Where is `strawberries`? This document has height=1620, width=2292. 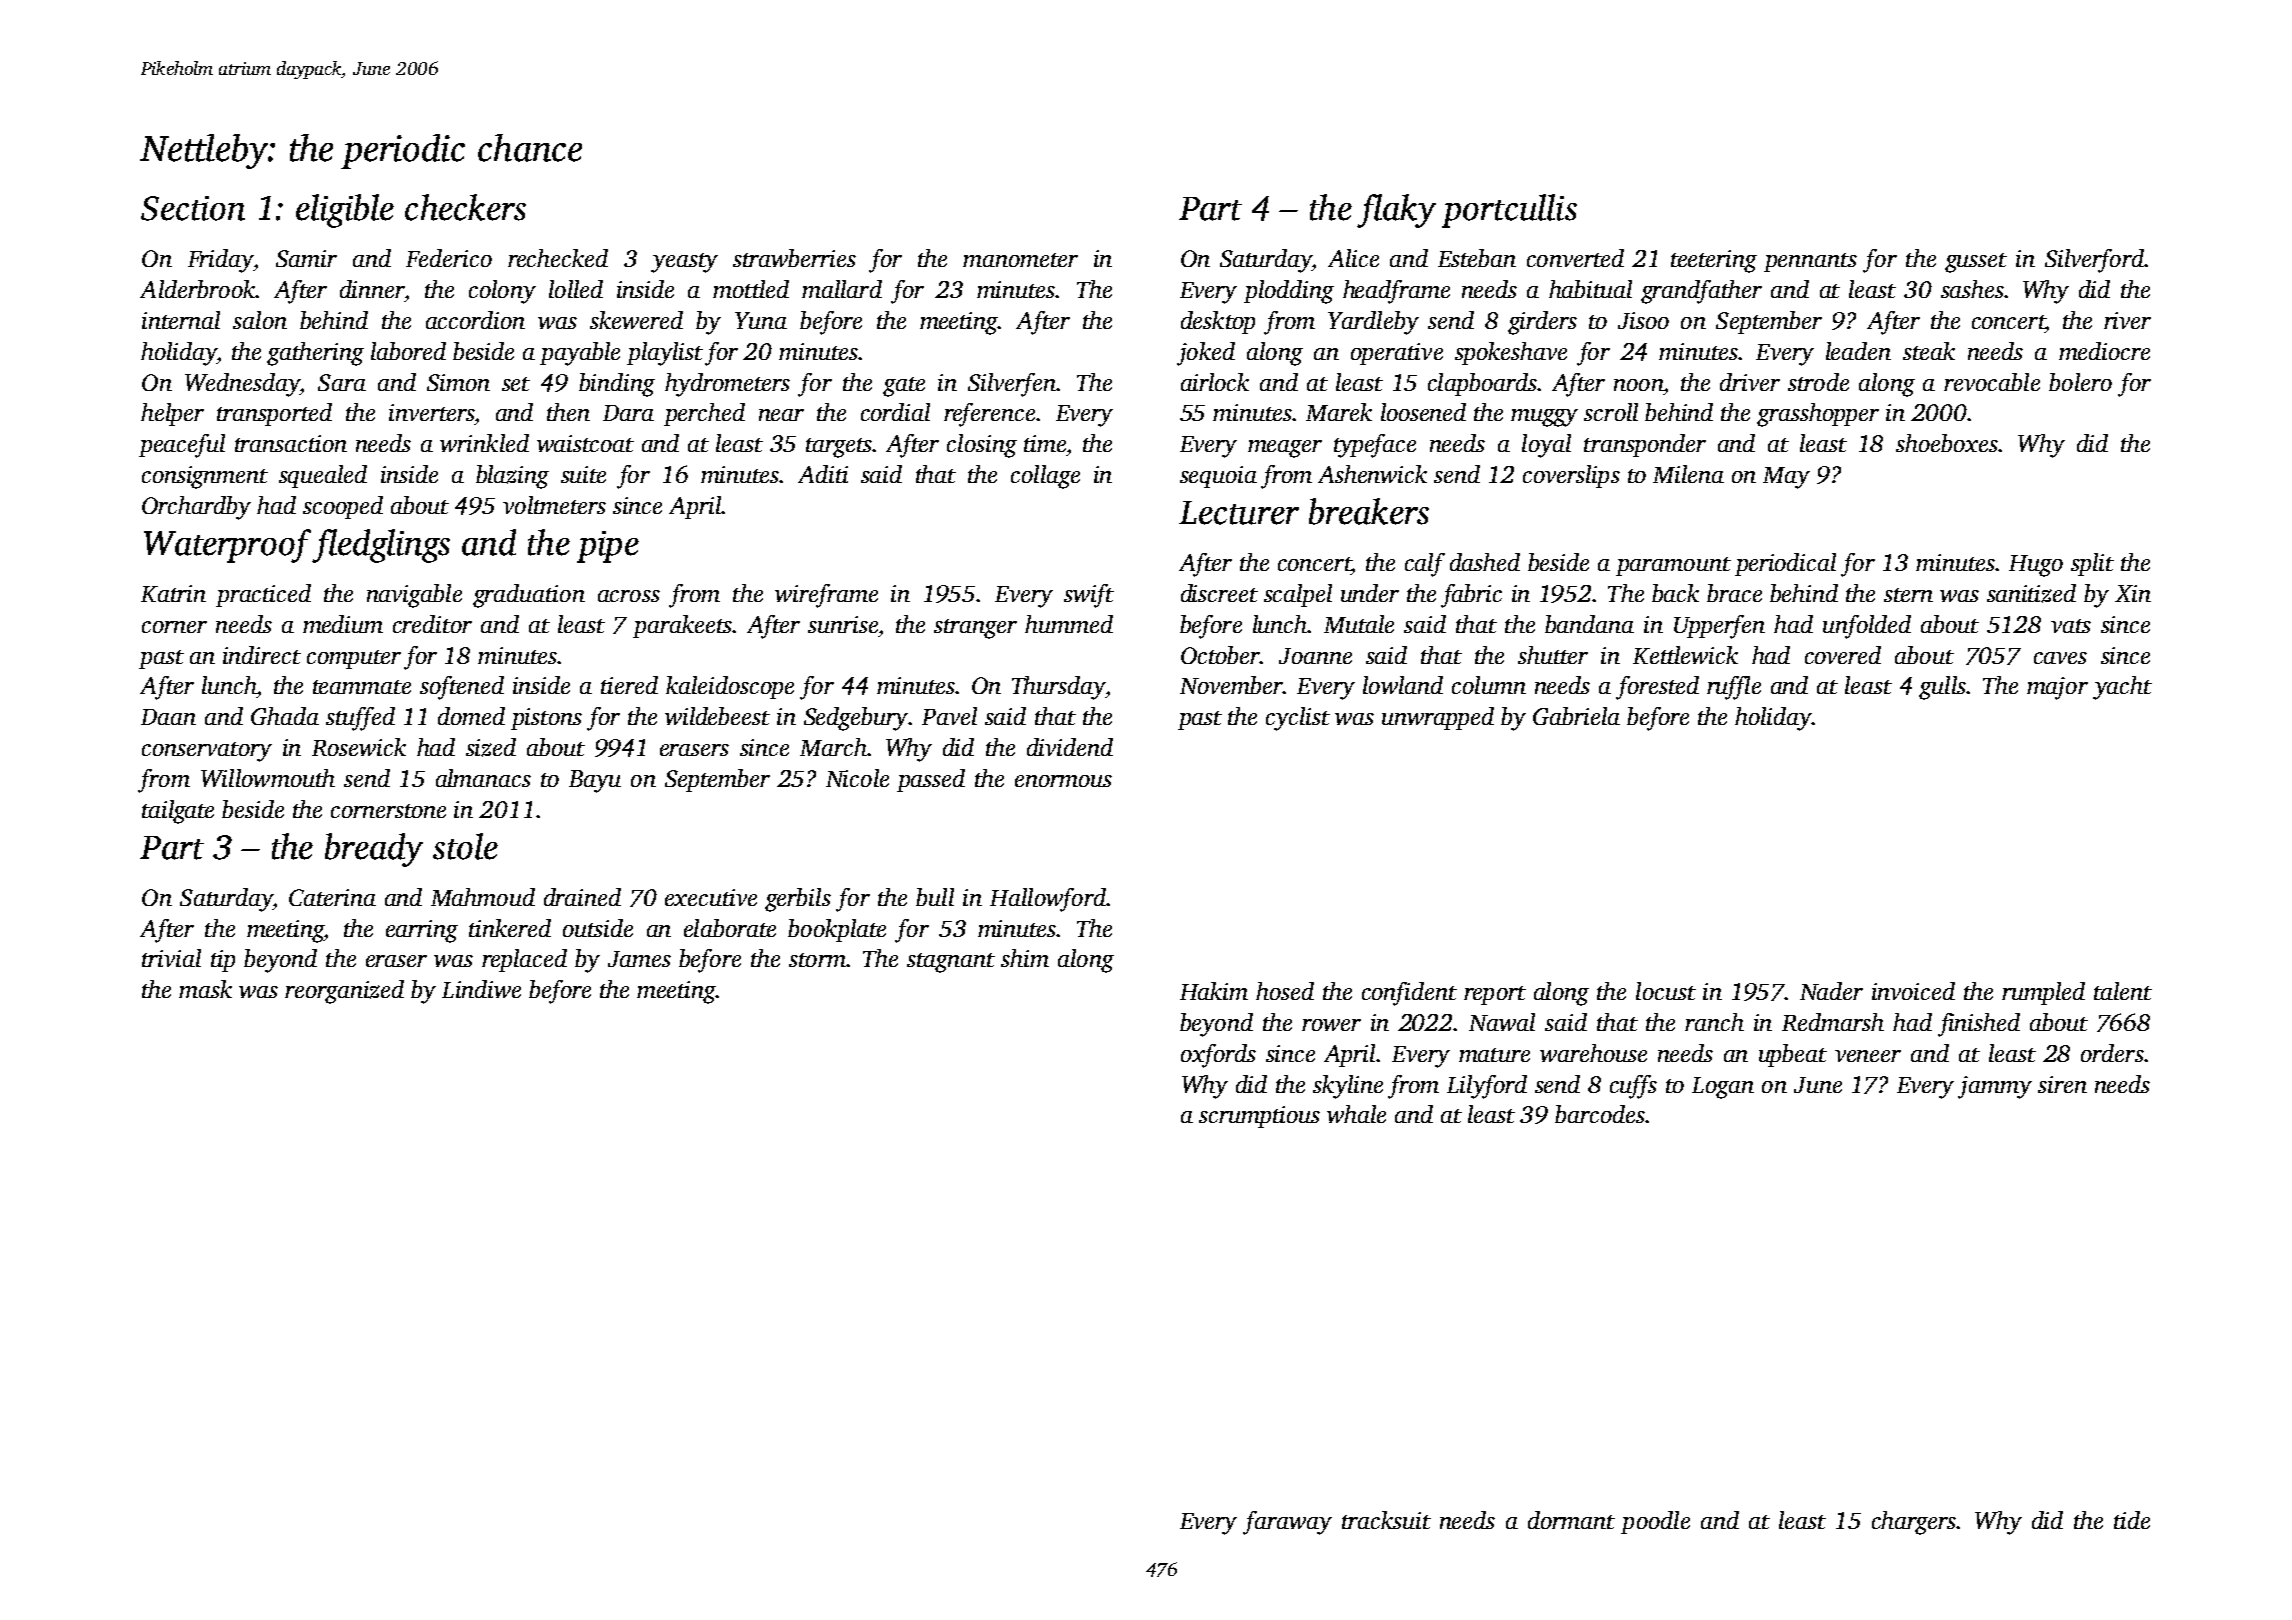
strawberries is located at coordinates (794, 258).
